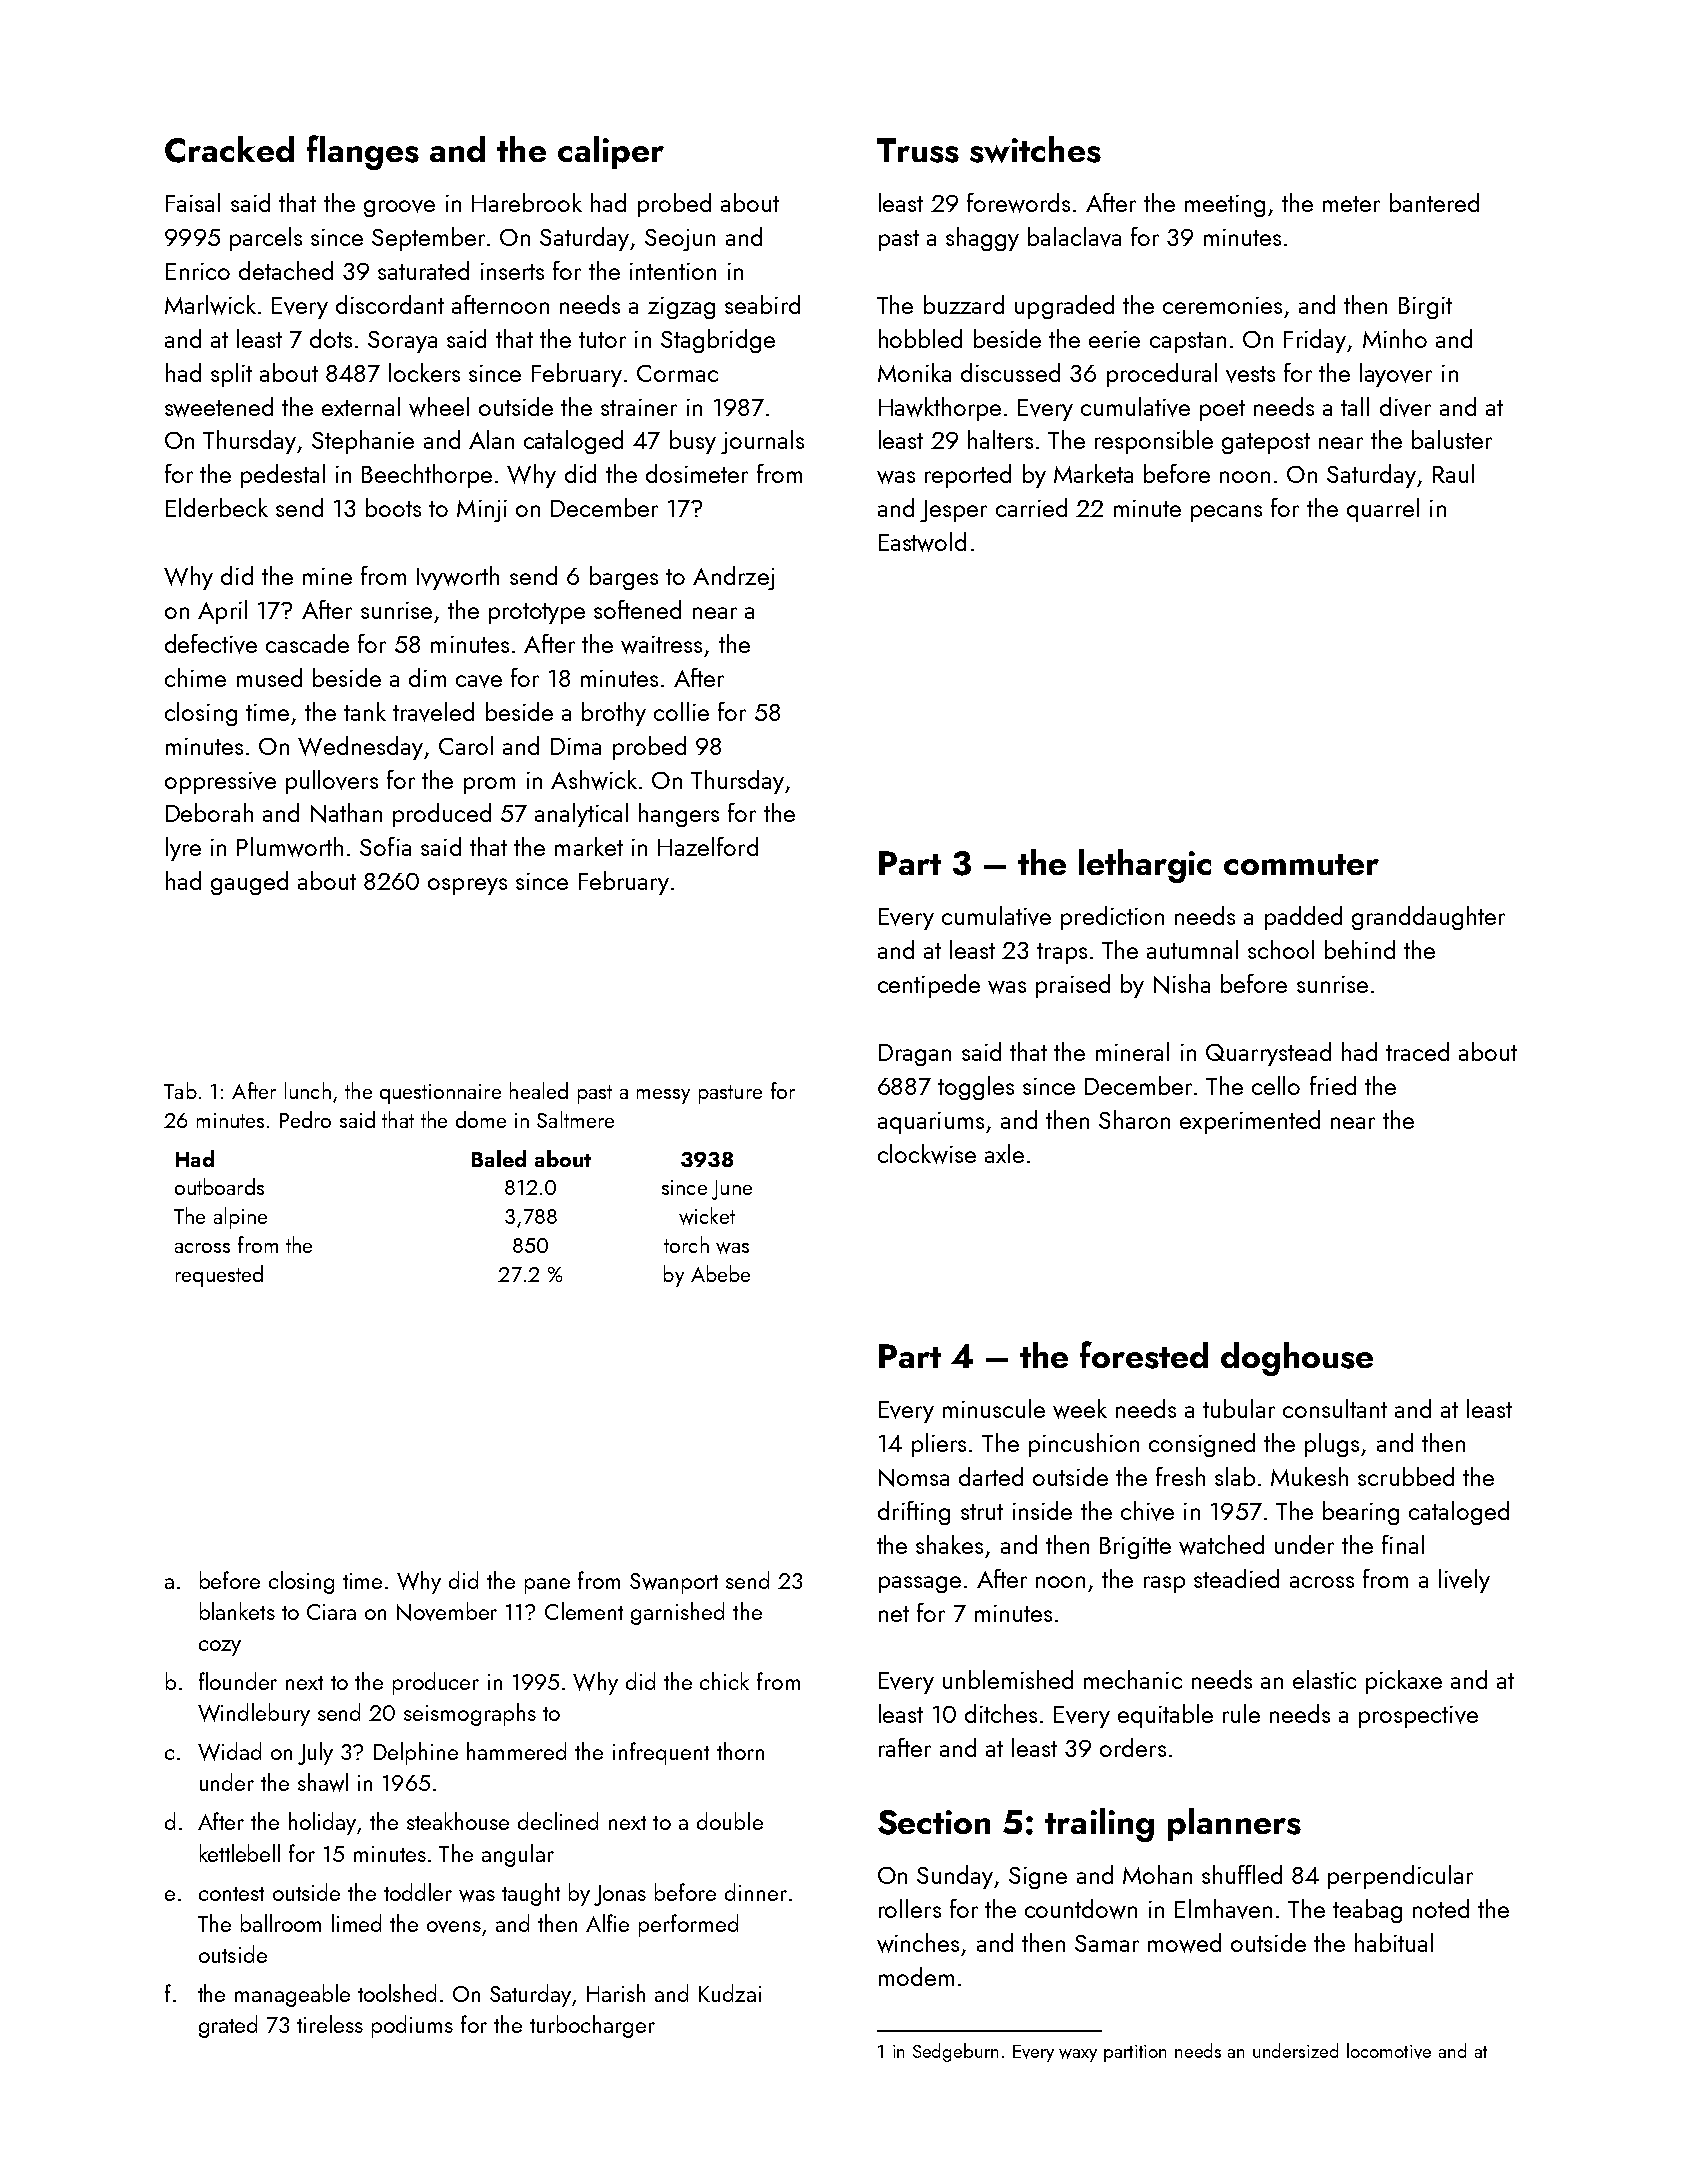  I want to click on Swanport, so click(674, 1583).
